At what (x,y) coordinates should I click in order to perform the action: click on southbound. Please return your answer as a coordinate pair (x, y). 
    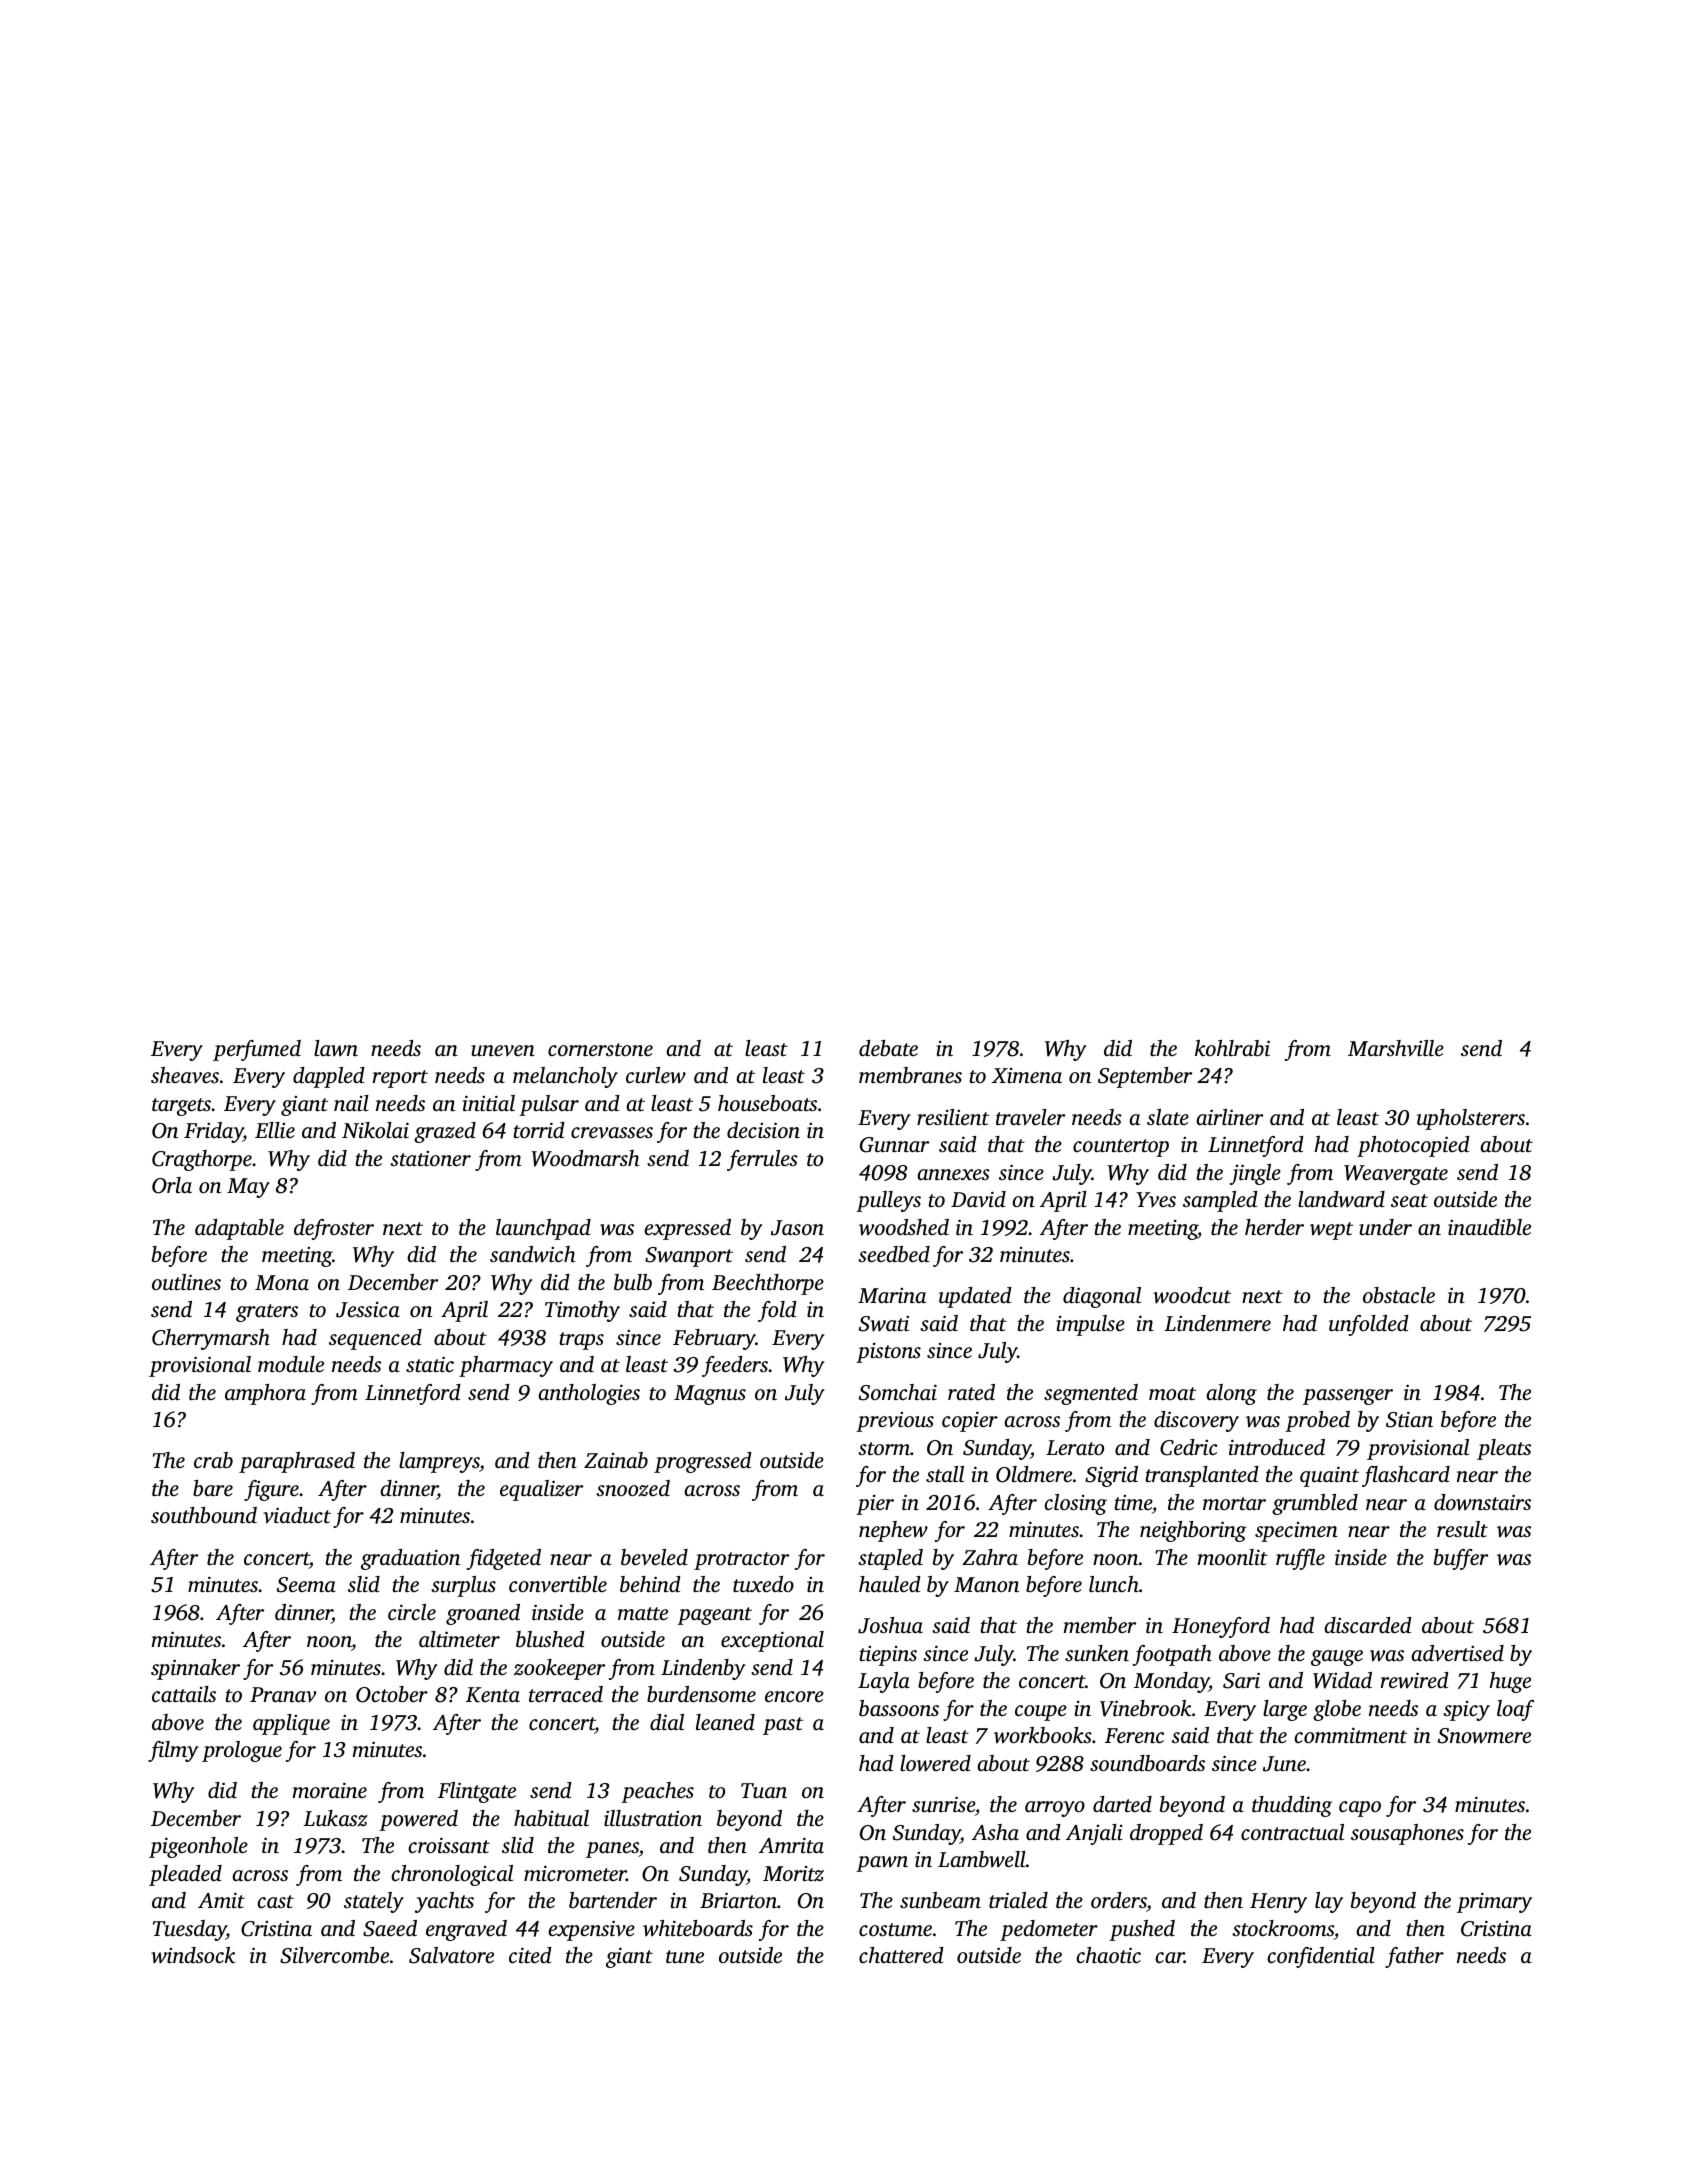
    Looking at the image, I should click on (204, 1515).
